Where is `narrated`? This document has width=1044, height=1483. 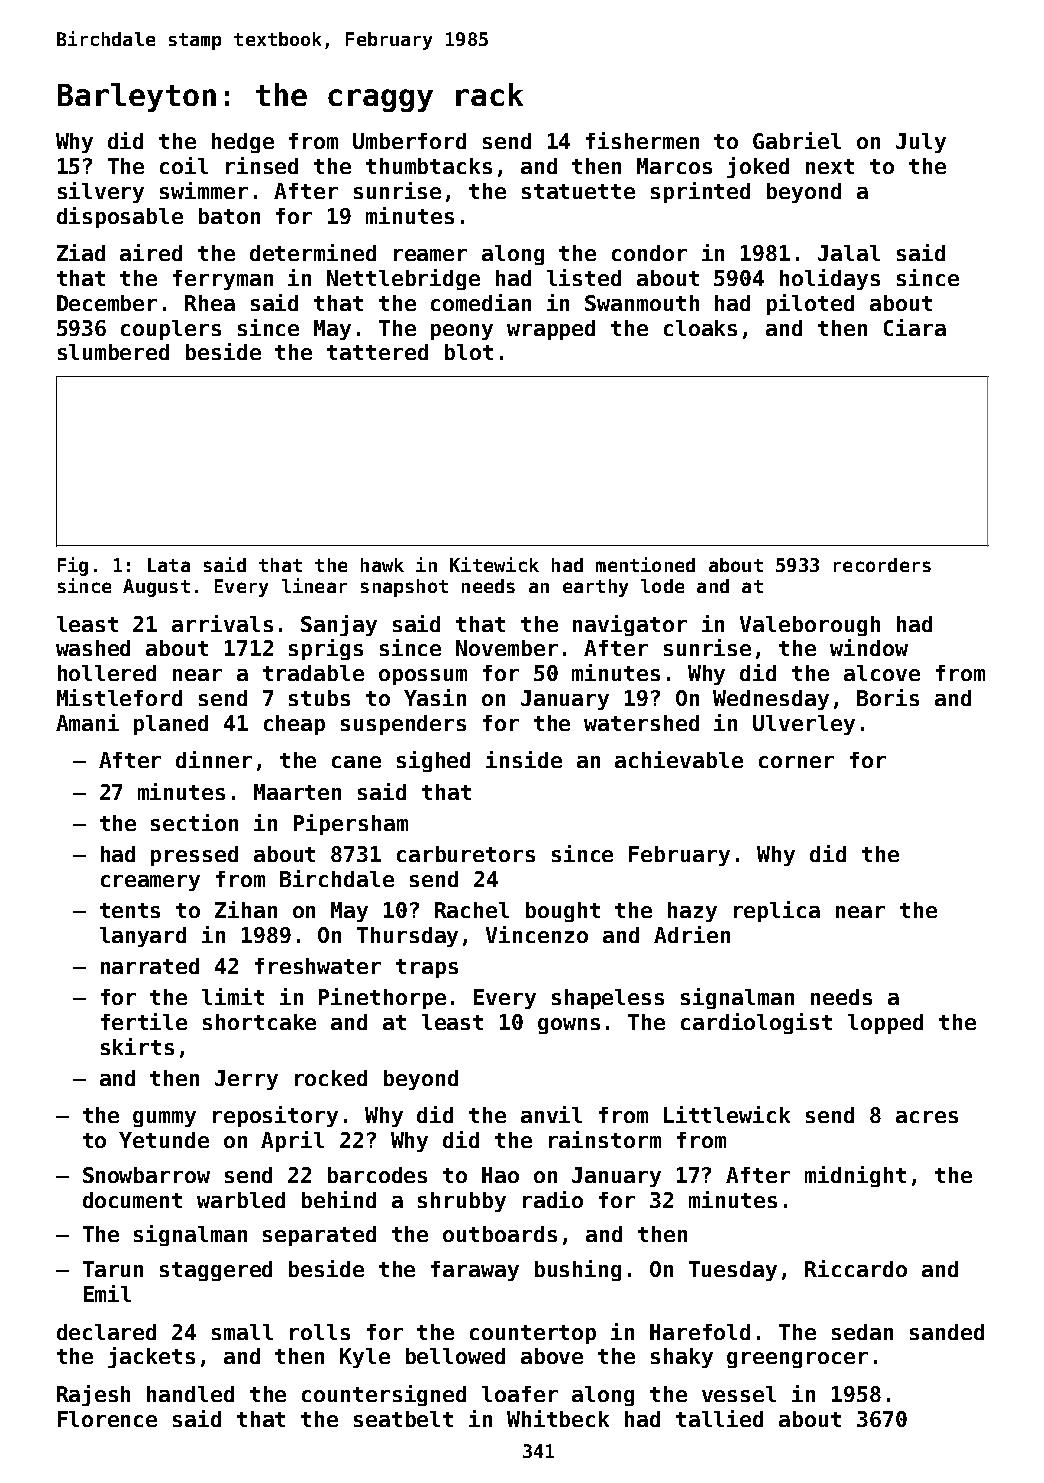
narrated is located at coordinates (150, 966).
